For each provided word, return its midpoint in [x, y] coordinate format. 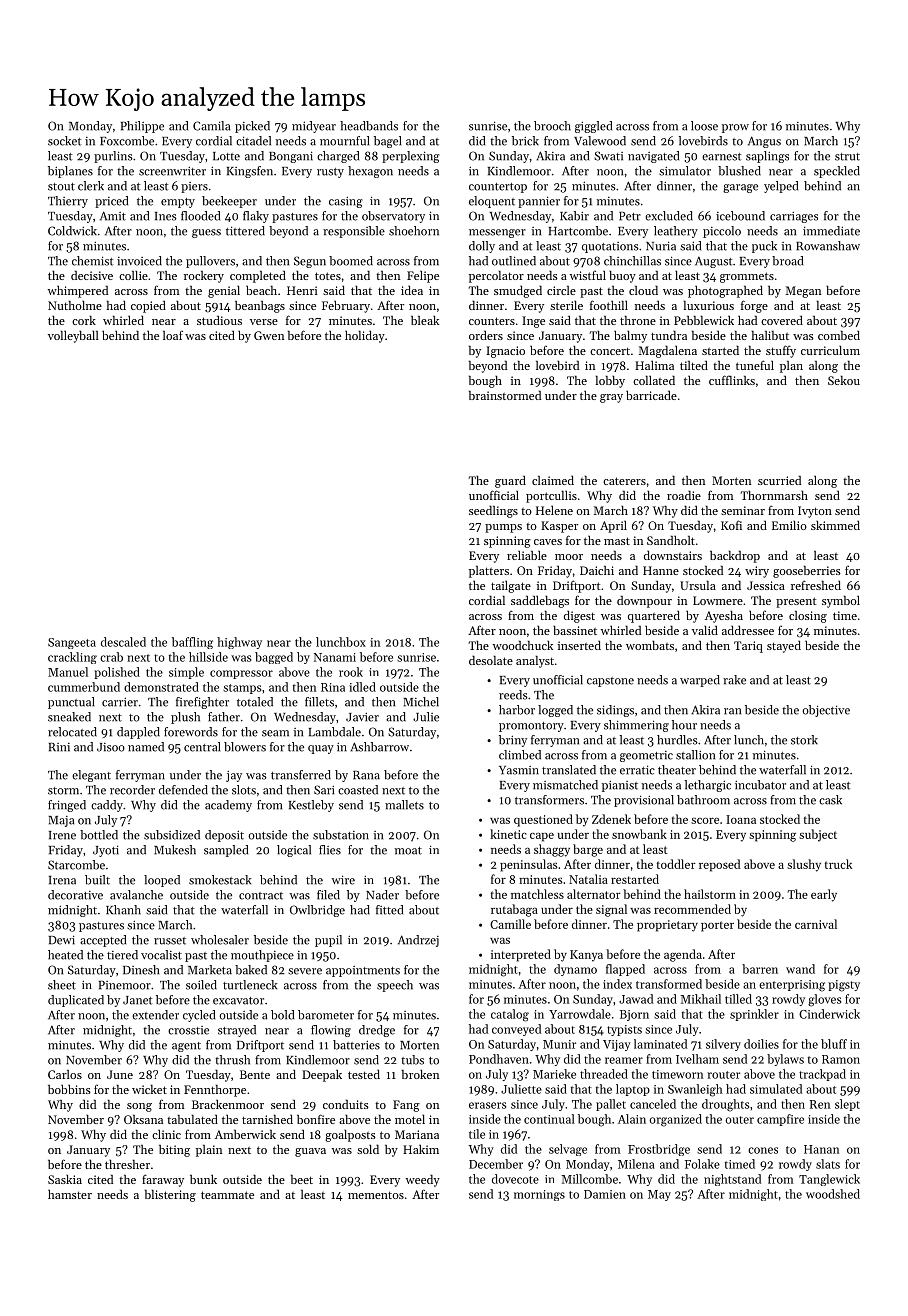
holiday [365, 336]
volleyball [73, 336]
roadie [684, 495]
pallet [611, 1105]
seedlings [493, 512]
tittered [245, 231]
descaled [123, 642]
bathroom [703, 800]
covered [782, 320]
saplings [767, 157]
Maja [61, 821]
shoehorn [414, 231]
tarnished [267, 1119]
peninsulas [529, 865]
